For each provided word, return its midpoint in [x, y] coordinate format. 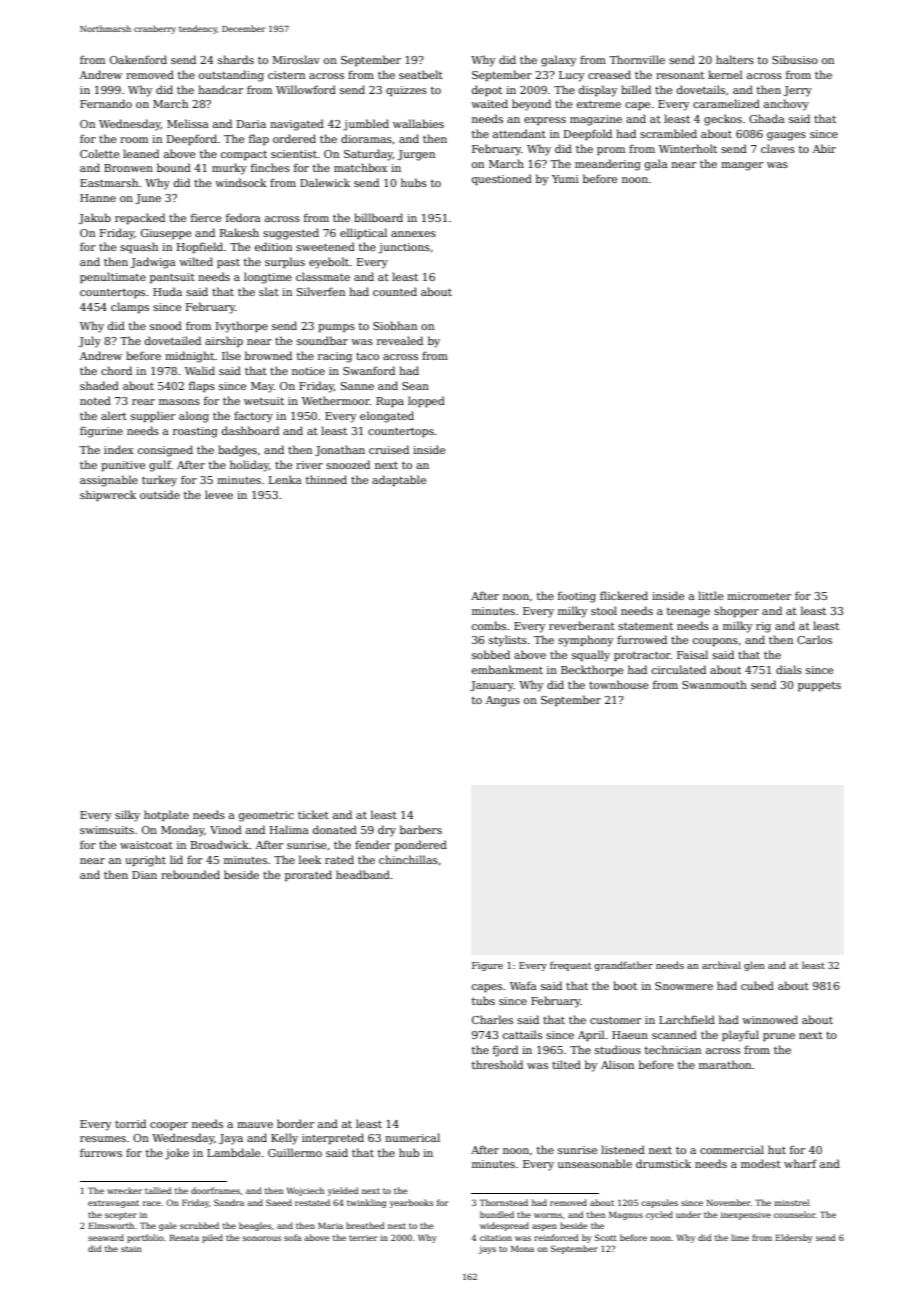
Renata [184, 1237]
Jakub [94, 218]
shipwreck [108, 495]
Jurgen [416, 155]
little [710, 595]
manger [742, 166]
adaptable [399, 480]
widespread [504, 1226]
